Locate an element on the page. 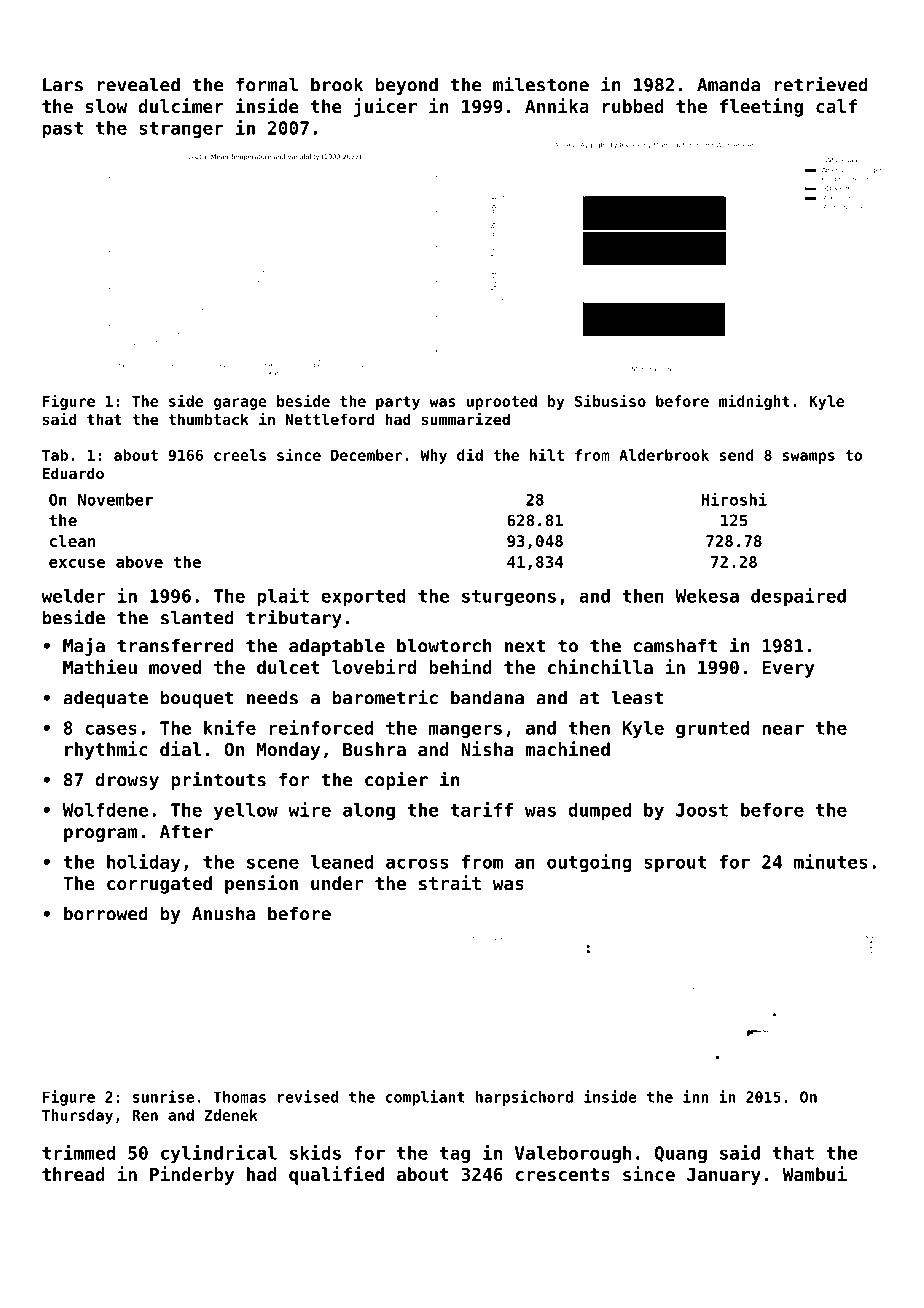 Image resolution: width=924 pixels, height=1308 pixels. qualified is located at coordinates (336, 1175).
